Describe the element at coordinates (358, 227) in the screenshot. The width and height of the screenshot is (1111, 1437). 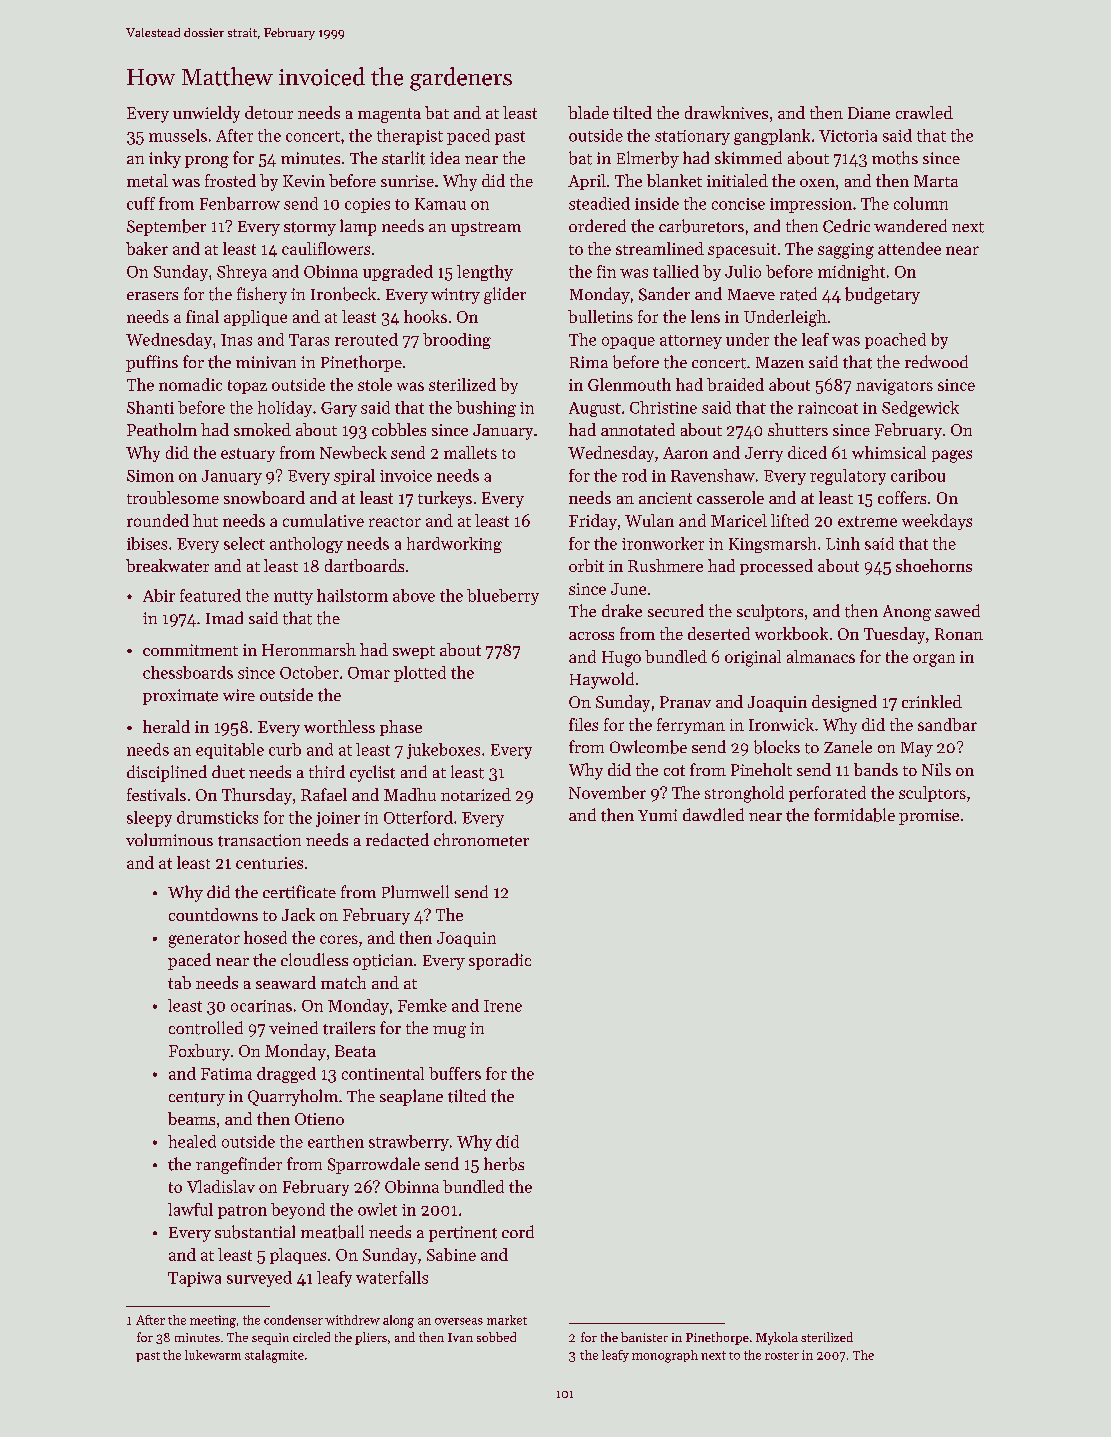
I see `lamp` at that location.
